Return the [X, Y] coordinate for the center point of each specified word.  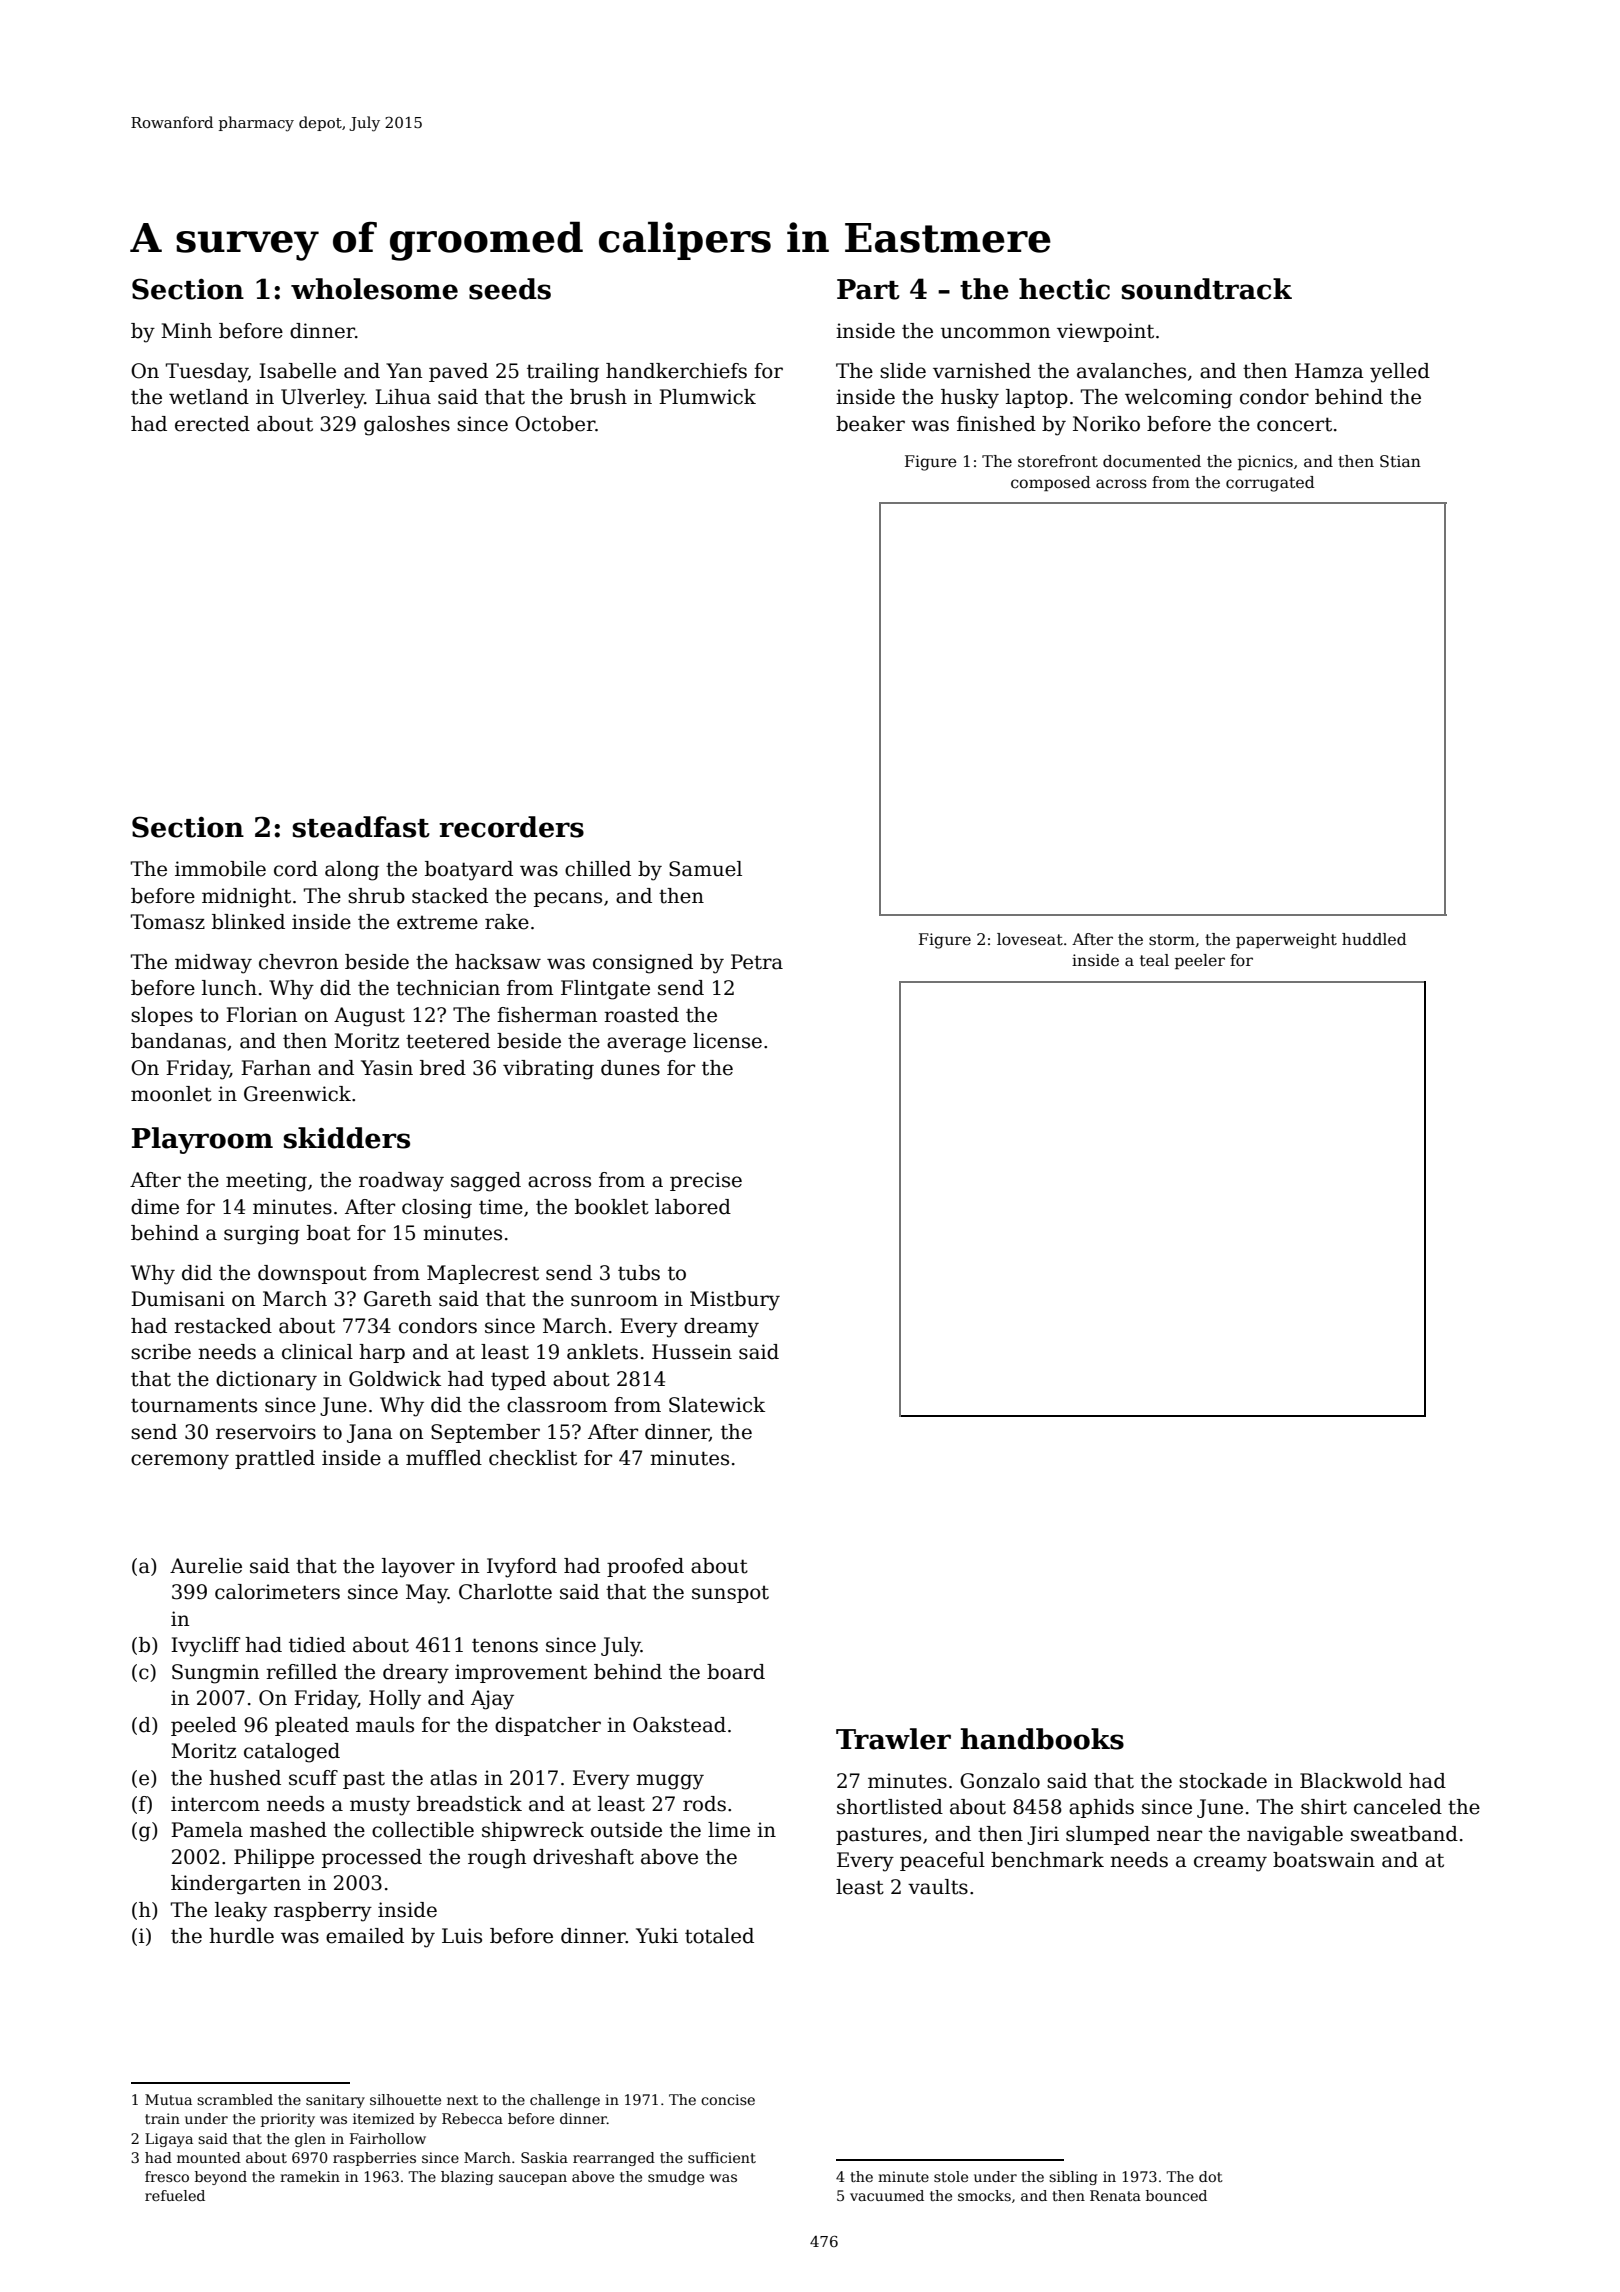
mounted [209, 2157]
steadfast [361, 827]
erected [212, 424]
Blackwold [1351, 1781]
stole [951, 2176]
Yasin [387, 1068]
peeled [204, 1726]
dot [1211, 2176]
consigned [643, 964]
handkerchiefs [676, 371]
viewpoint [1105, 332]
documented [1152, 461]
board [736, 1672]
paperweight [1286, 941]
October [555, 424]
